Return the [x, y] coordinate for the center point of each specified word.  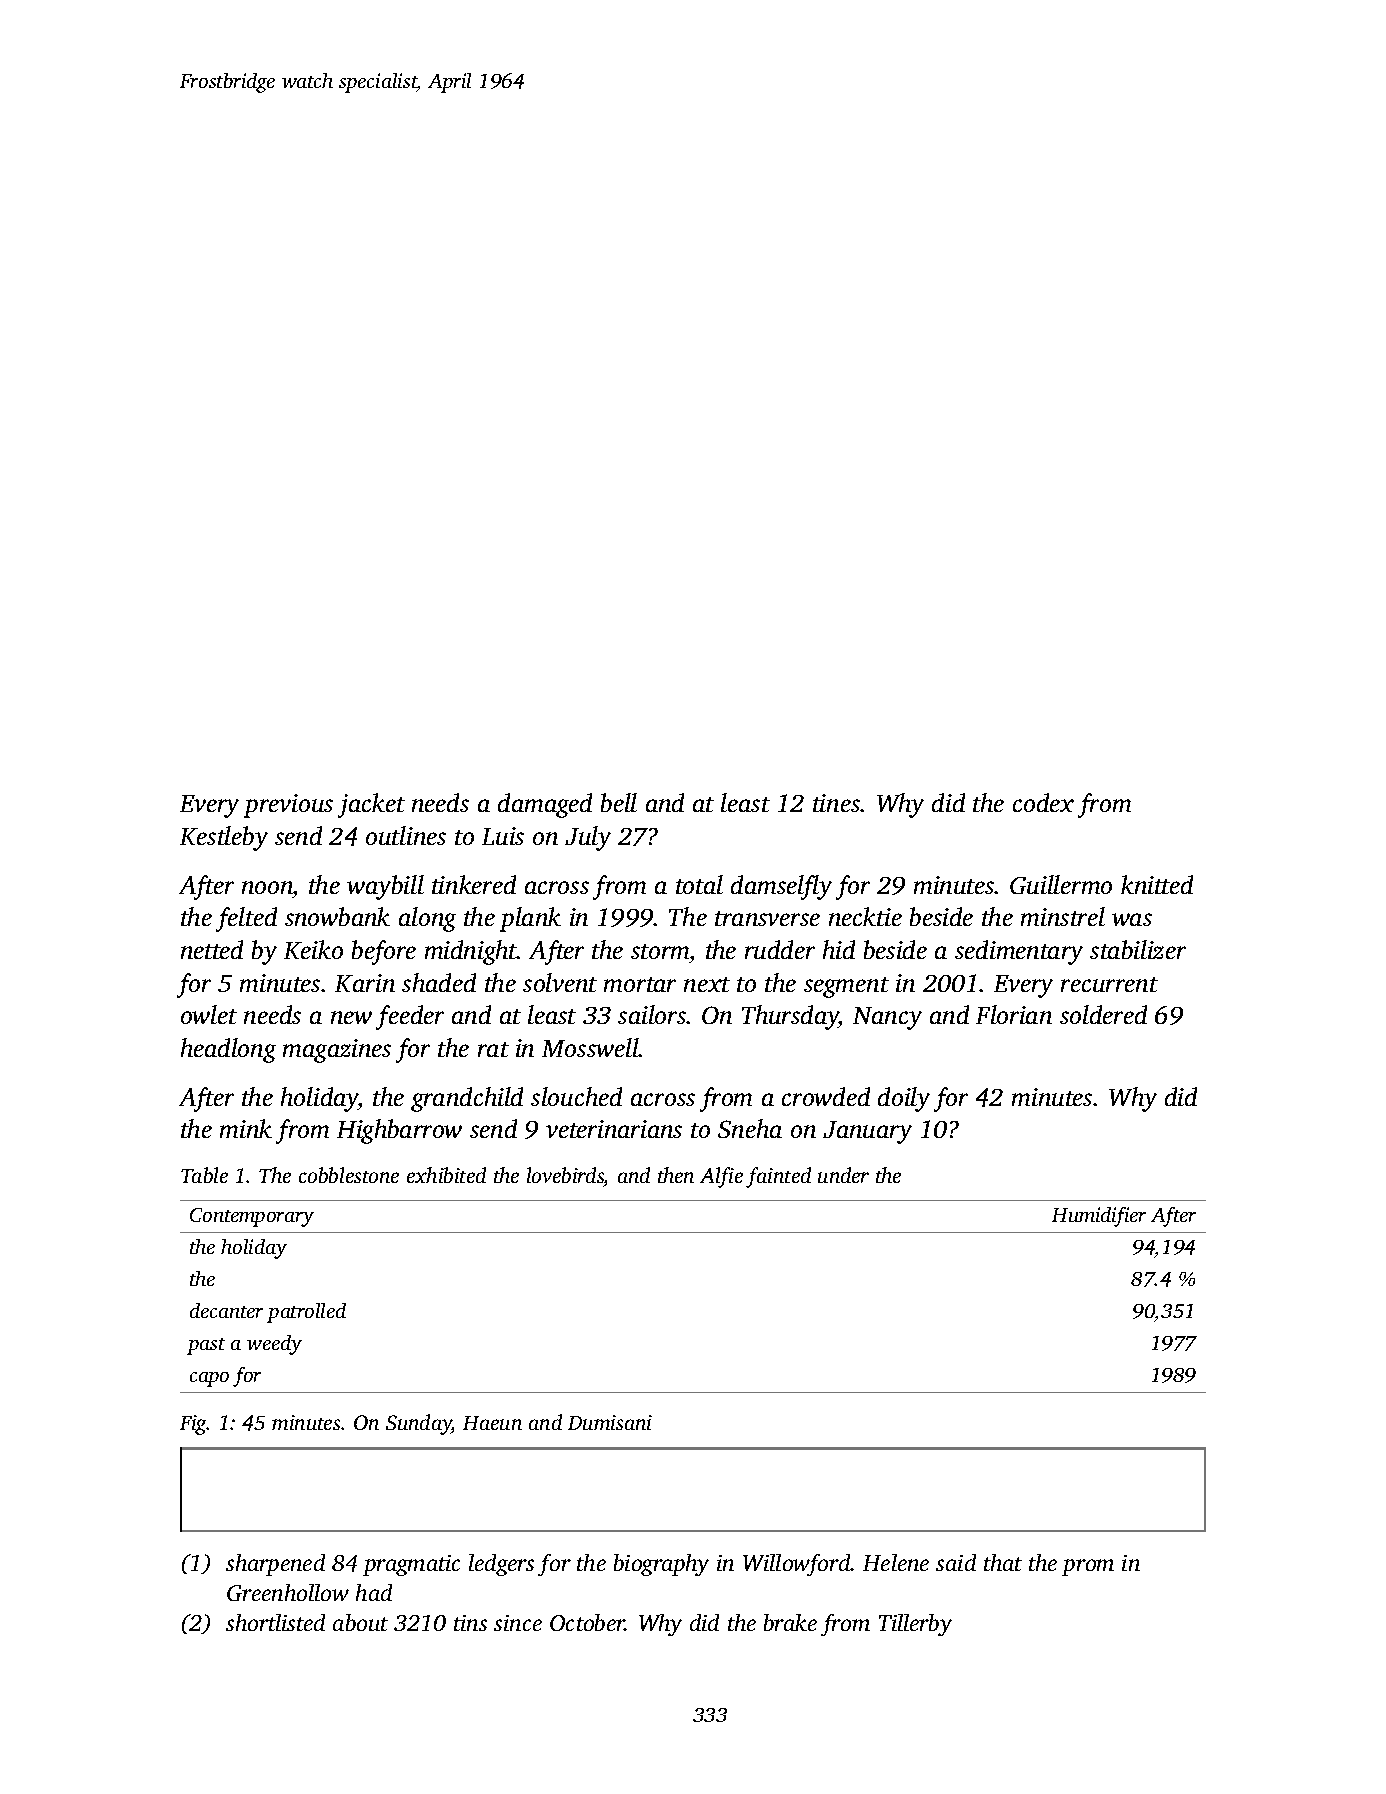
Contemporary [252, 1217]
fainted [778, 1177]
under [843, 1175]
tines [836, 803]
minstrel [1063, 916]
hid [839, 949]
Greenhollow [288, 1592]
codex [1043, 802]
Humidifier [1099, 1217]
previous [288, 806]
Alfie [721, 1177]
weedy [274, 1345]
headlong [228, 1050]
